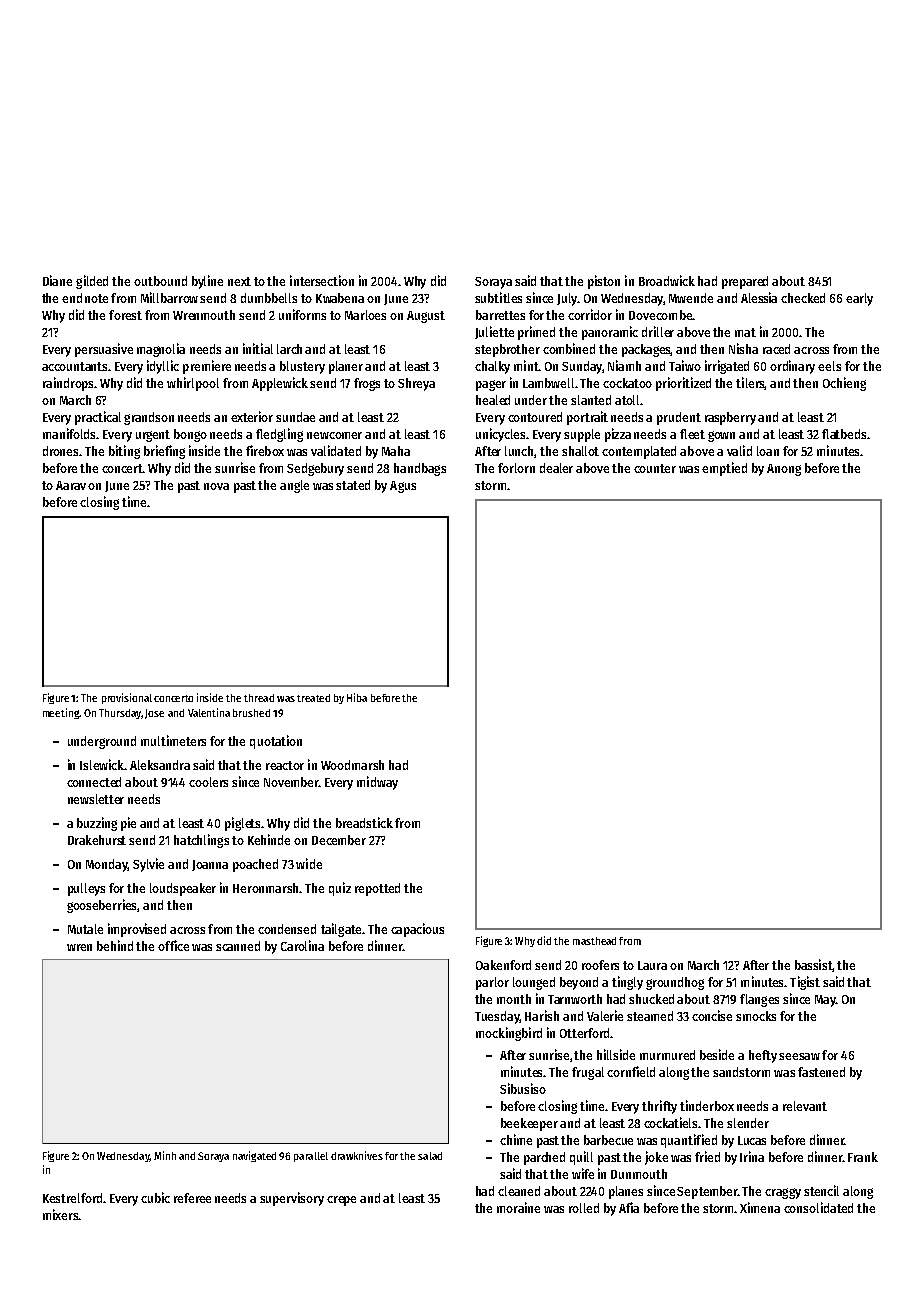 This page has height=1308, width=924. I want to click on prepared, so click(745, 282).
